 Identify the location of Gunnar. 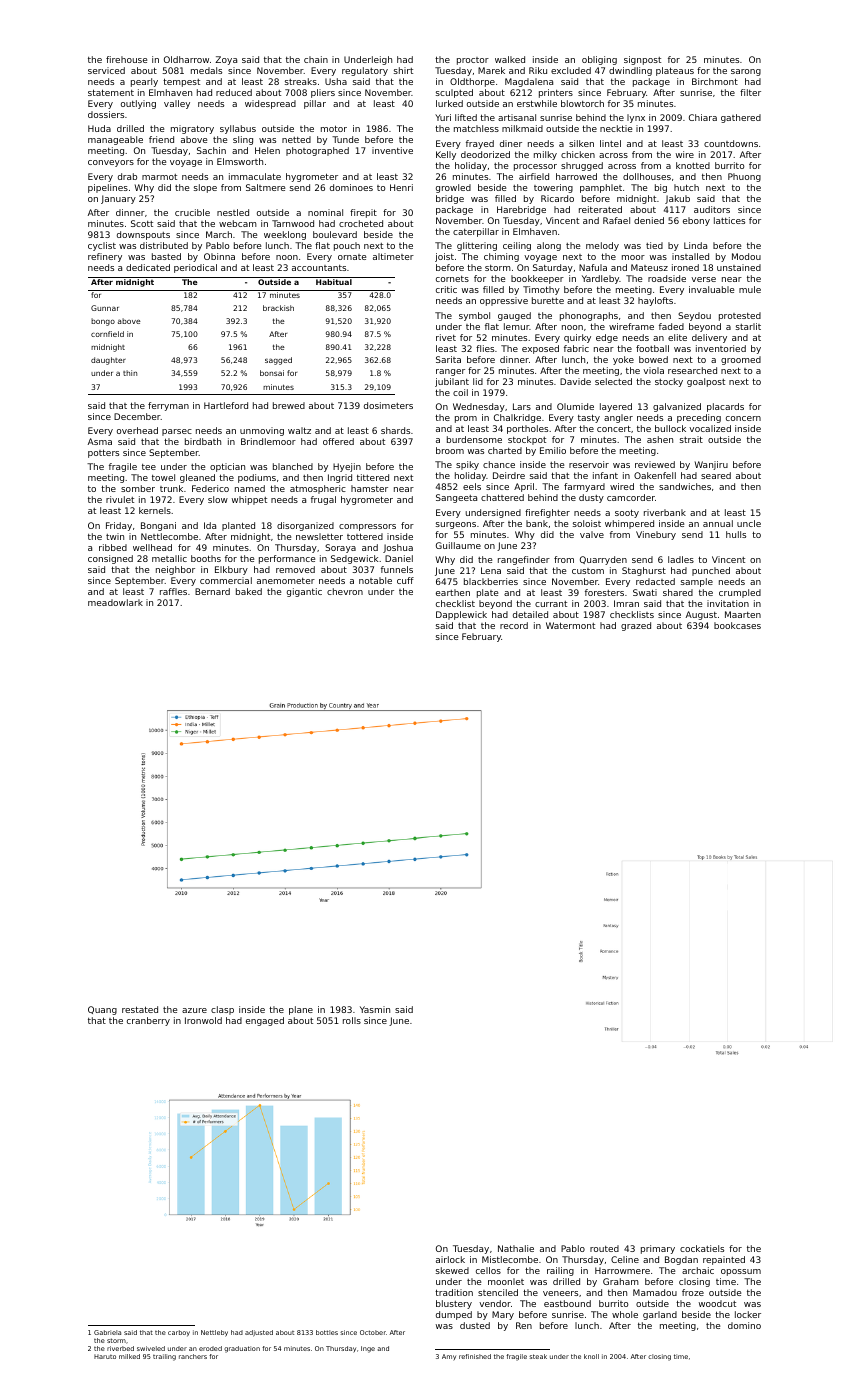
(105, 308).
